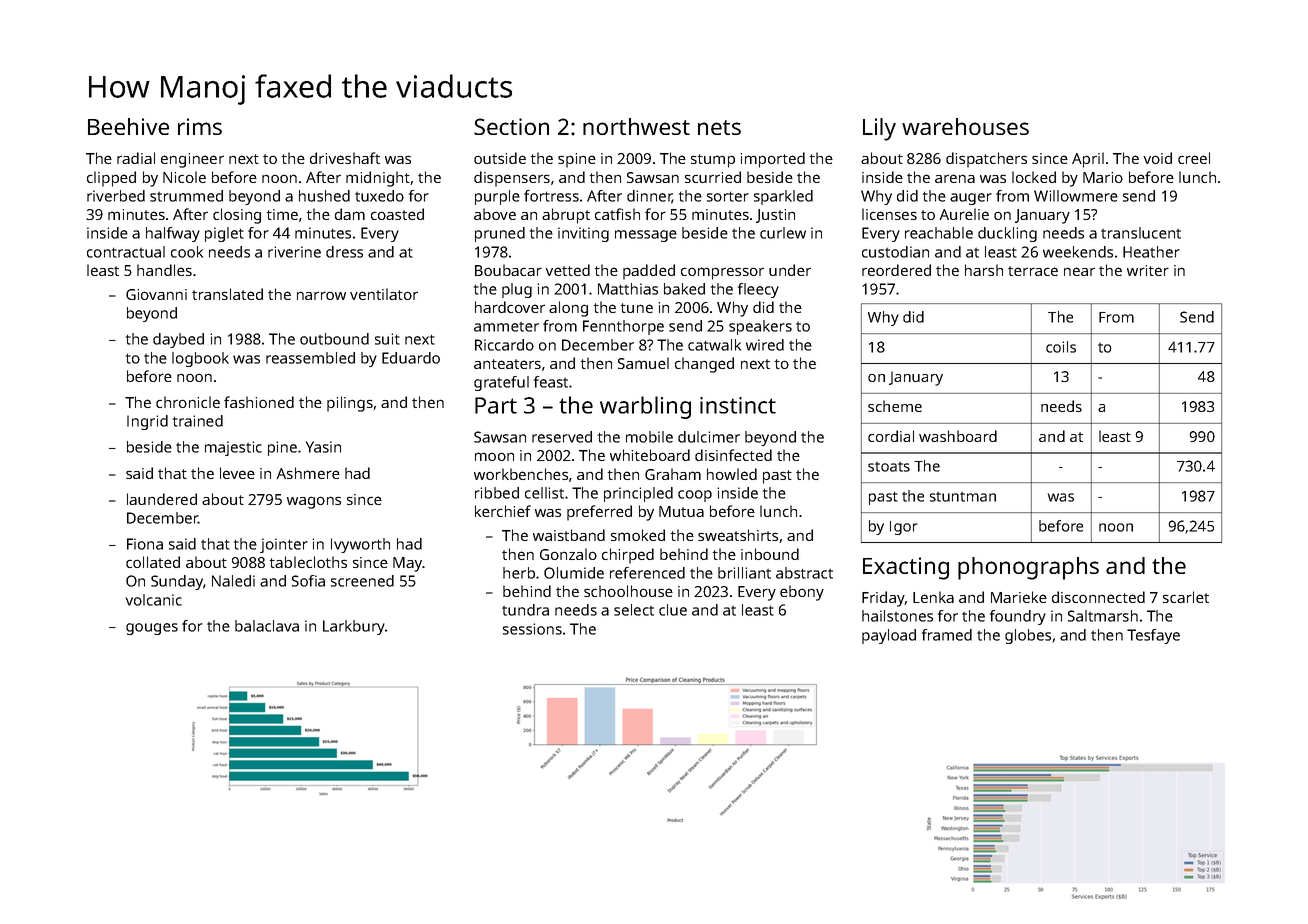  What do you see at coordinates (511, 126) in the screenshot?
I see `Section` at bounding box center [511, 126].
